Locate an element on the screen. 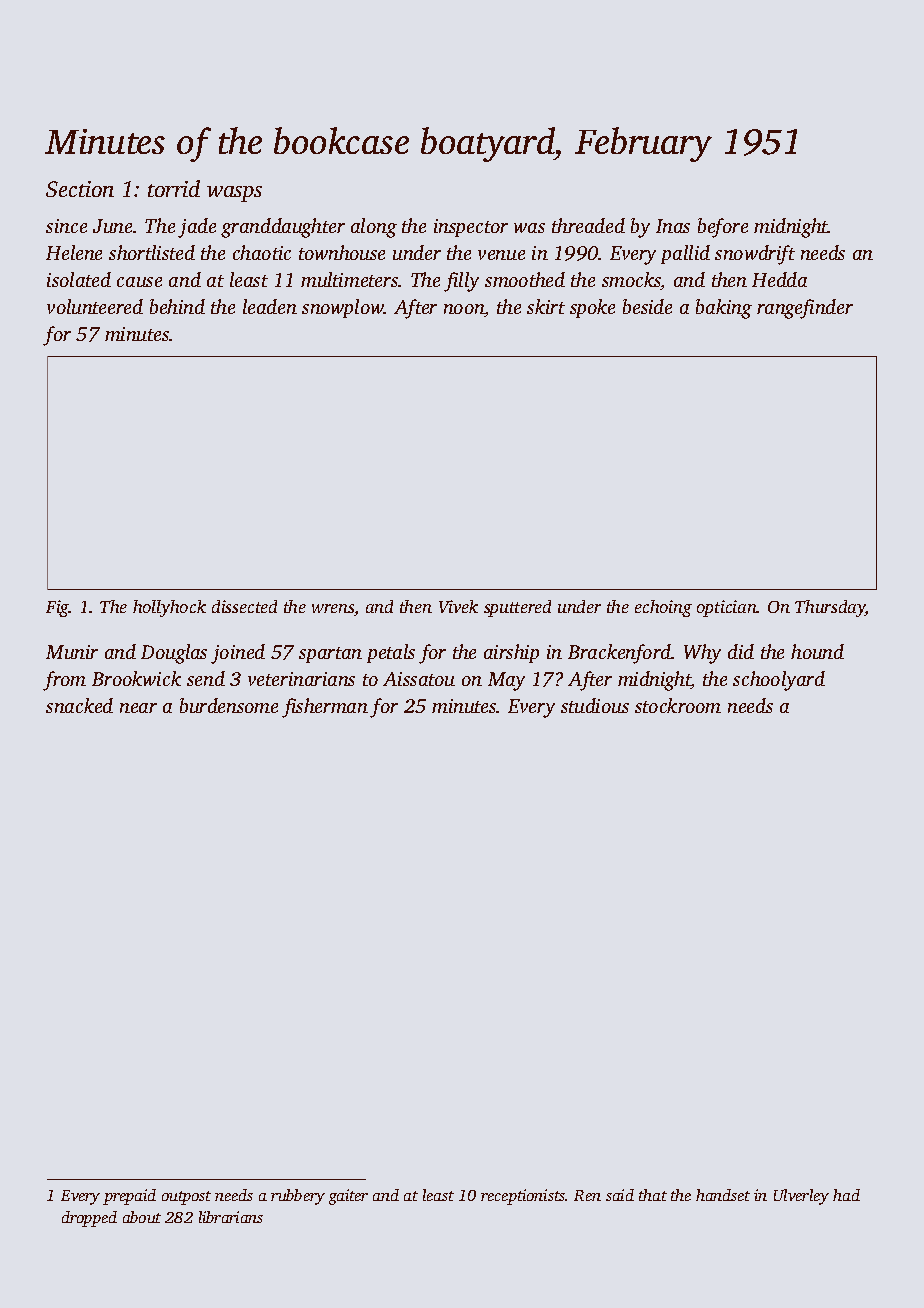  volunteered is located at coordinates (95, 306).
